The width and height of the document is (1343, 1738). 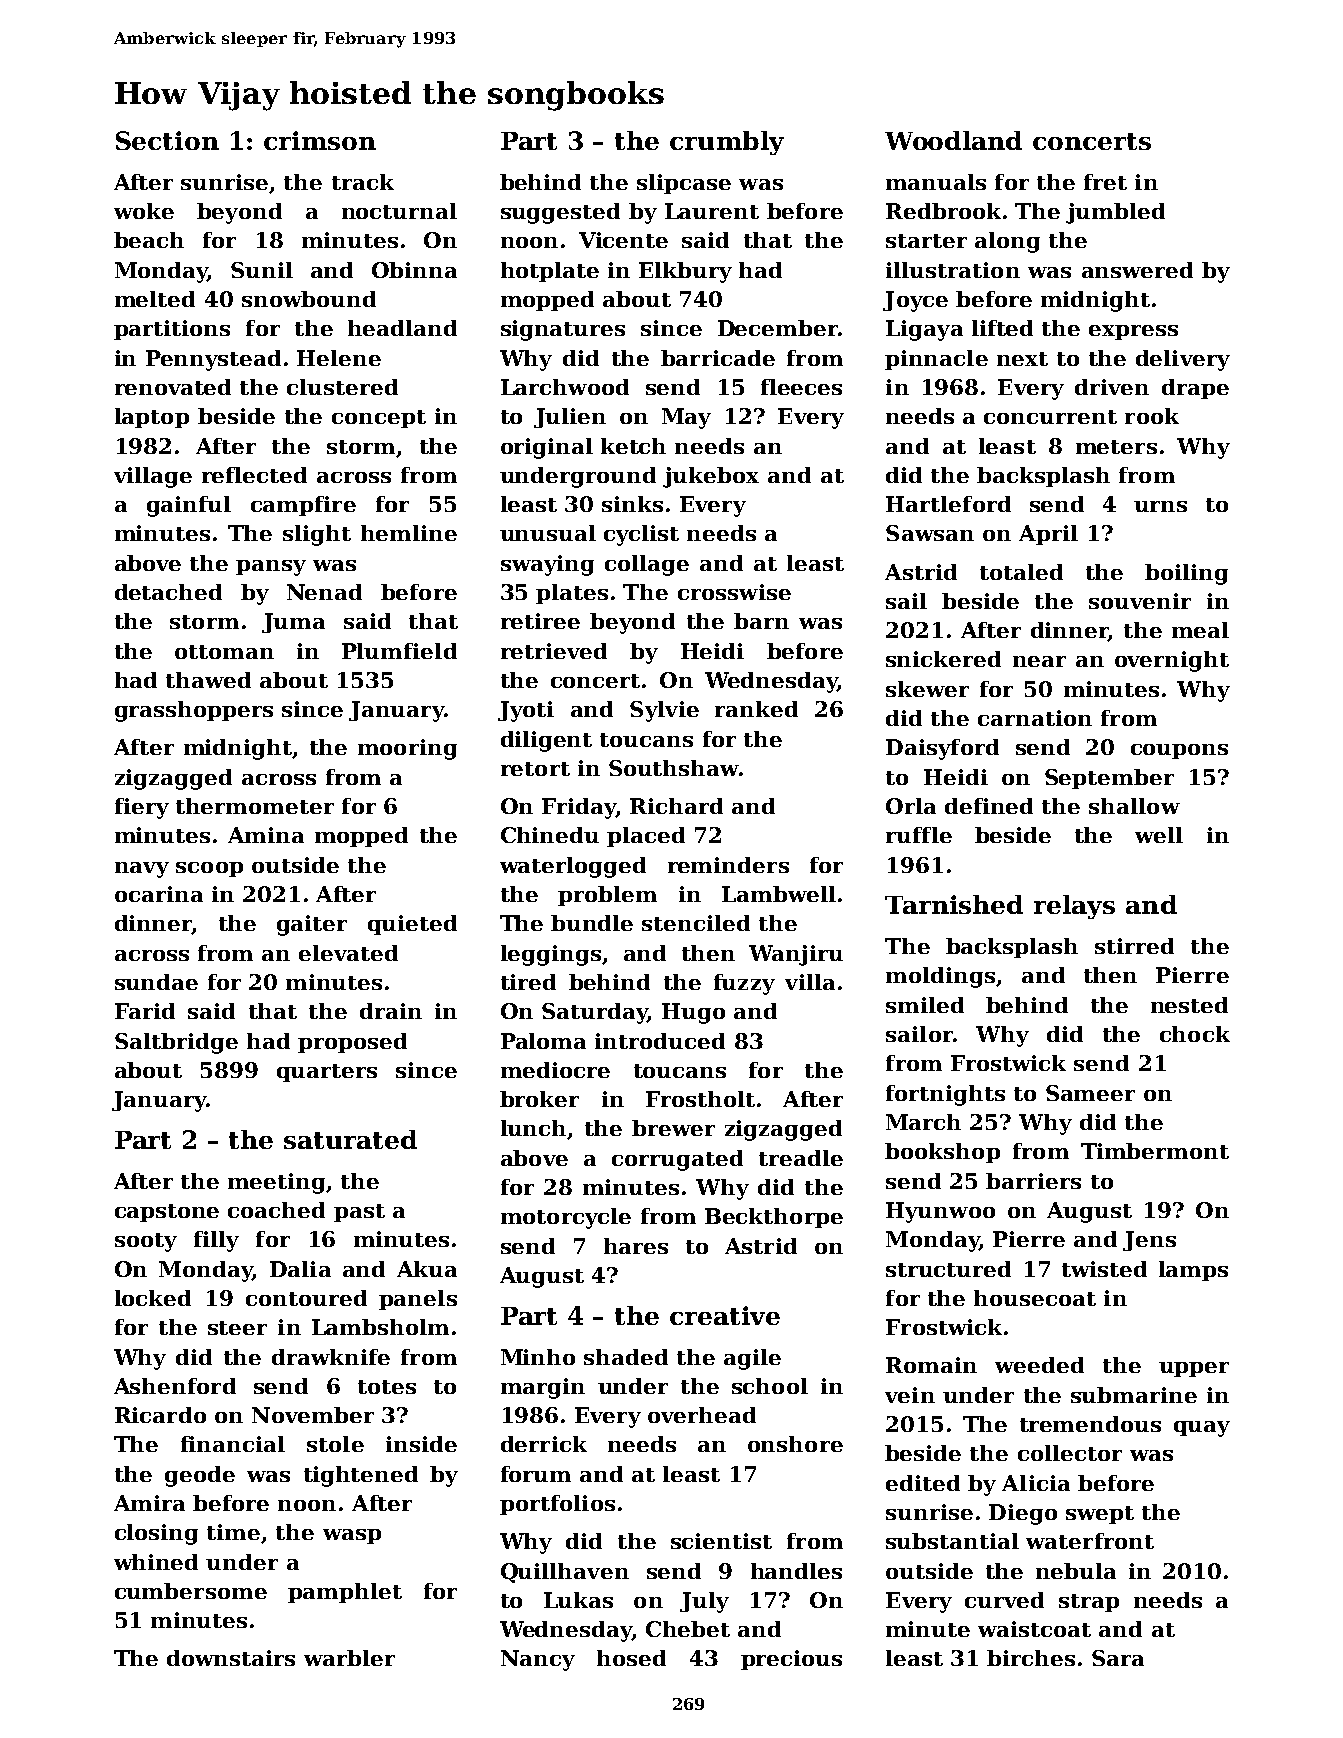 What do you see at coordinates (266, 835) in the document?
I see `Amina` at bounding box center [266, 835].
